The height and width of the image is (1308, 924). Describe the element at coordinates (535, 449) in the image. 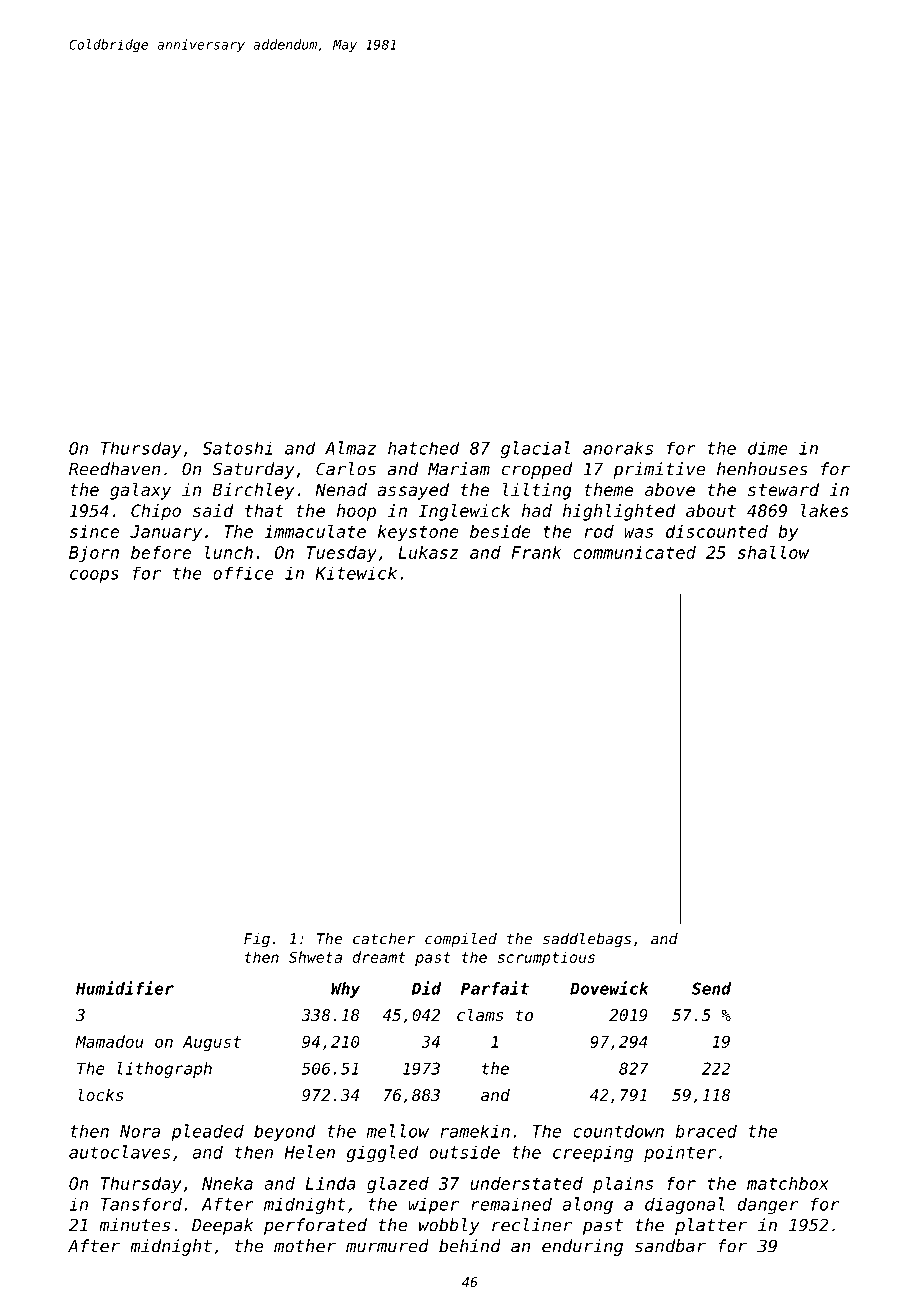

I see `glacial` at that location.
